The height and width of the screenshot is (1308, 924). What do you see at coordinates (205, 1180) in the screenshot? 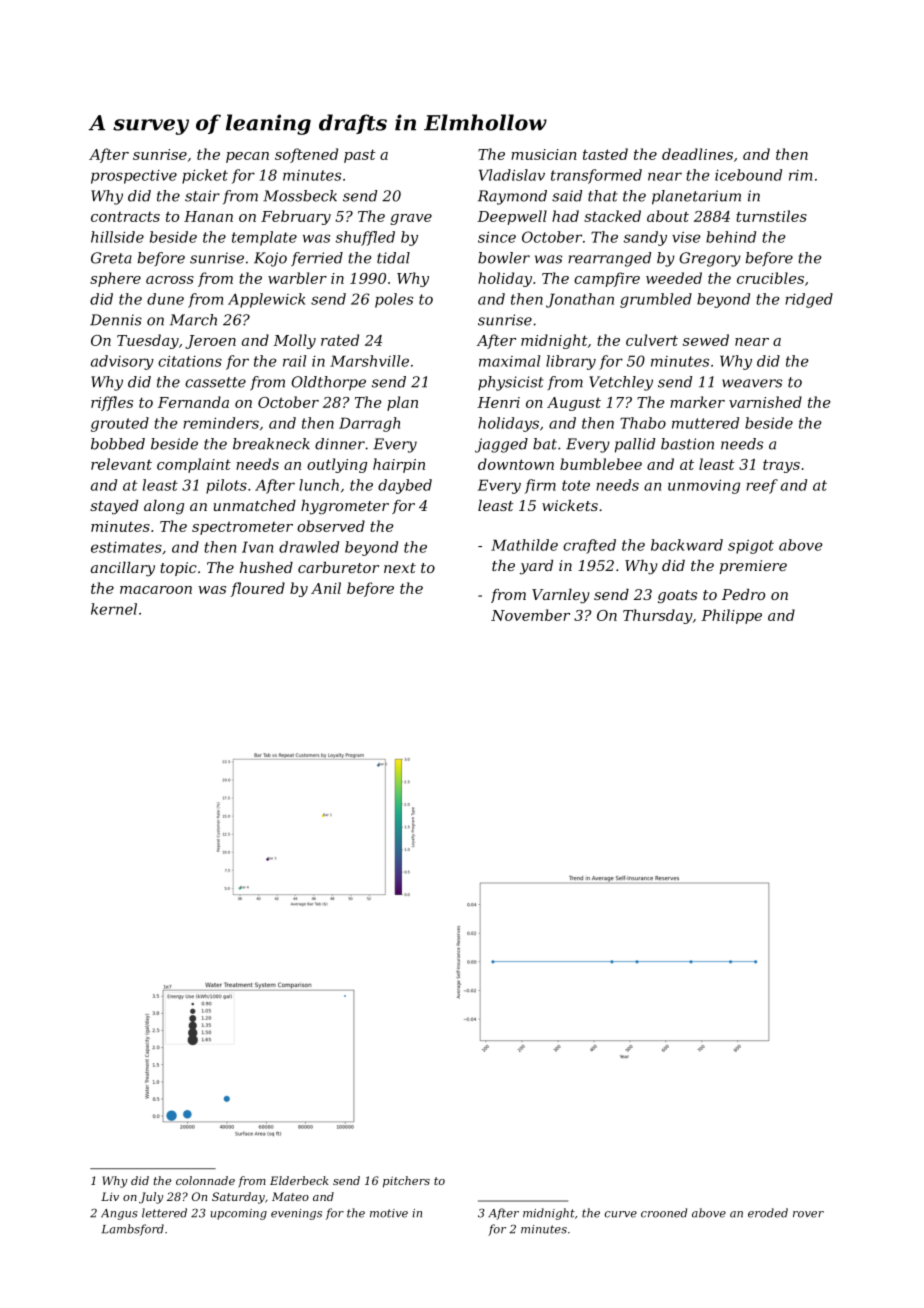
I see `colonnade` at bounding box center [205, 1180].
